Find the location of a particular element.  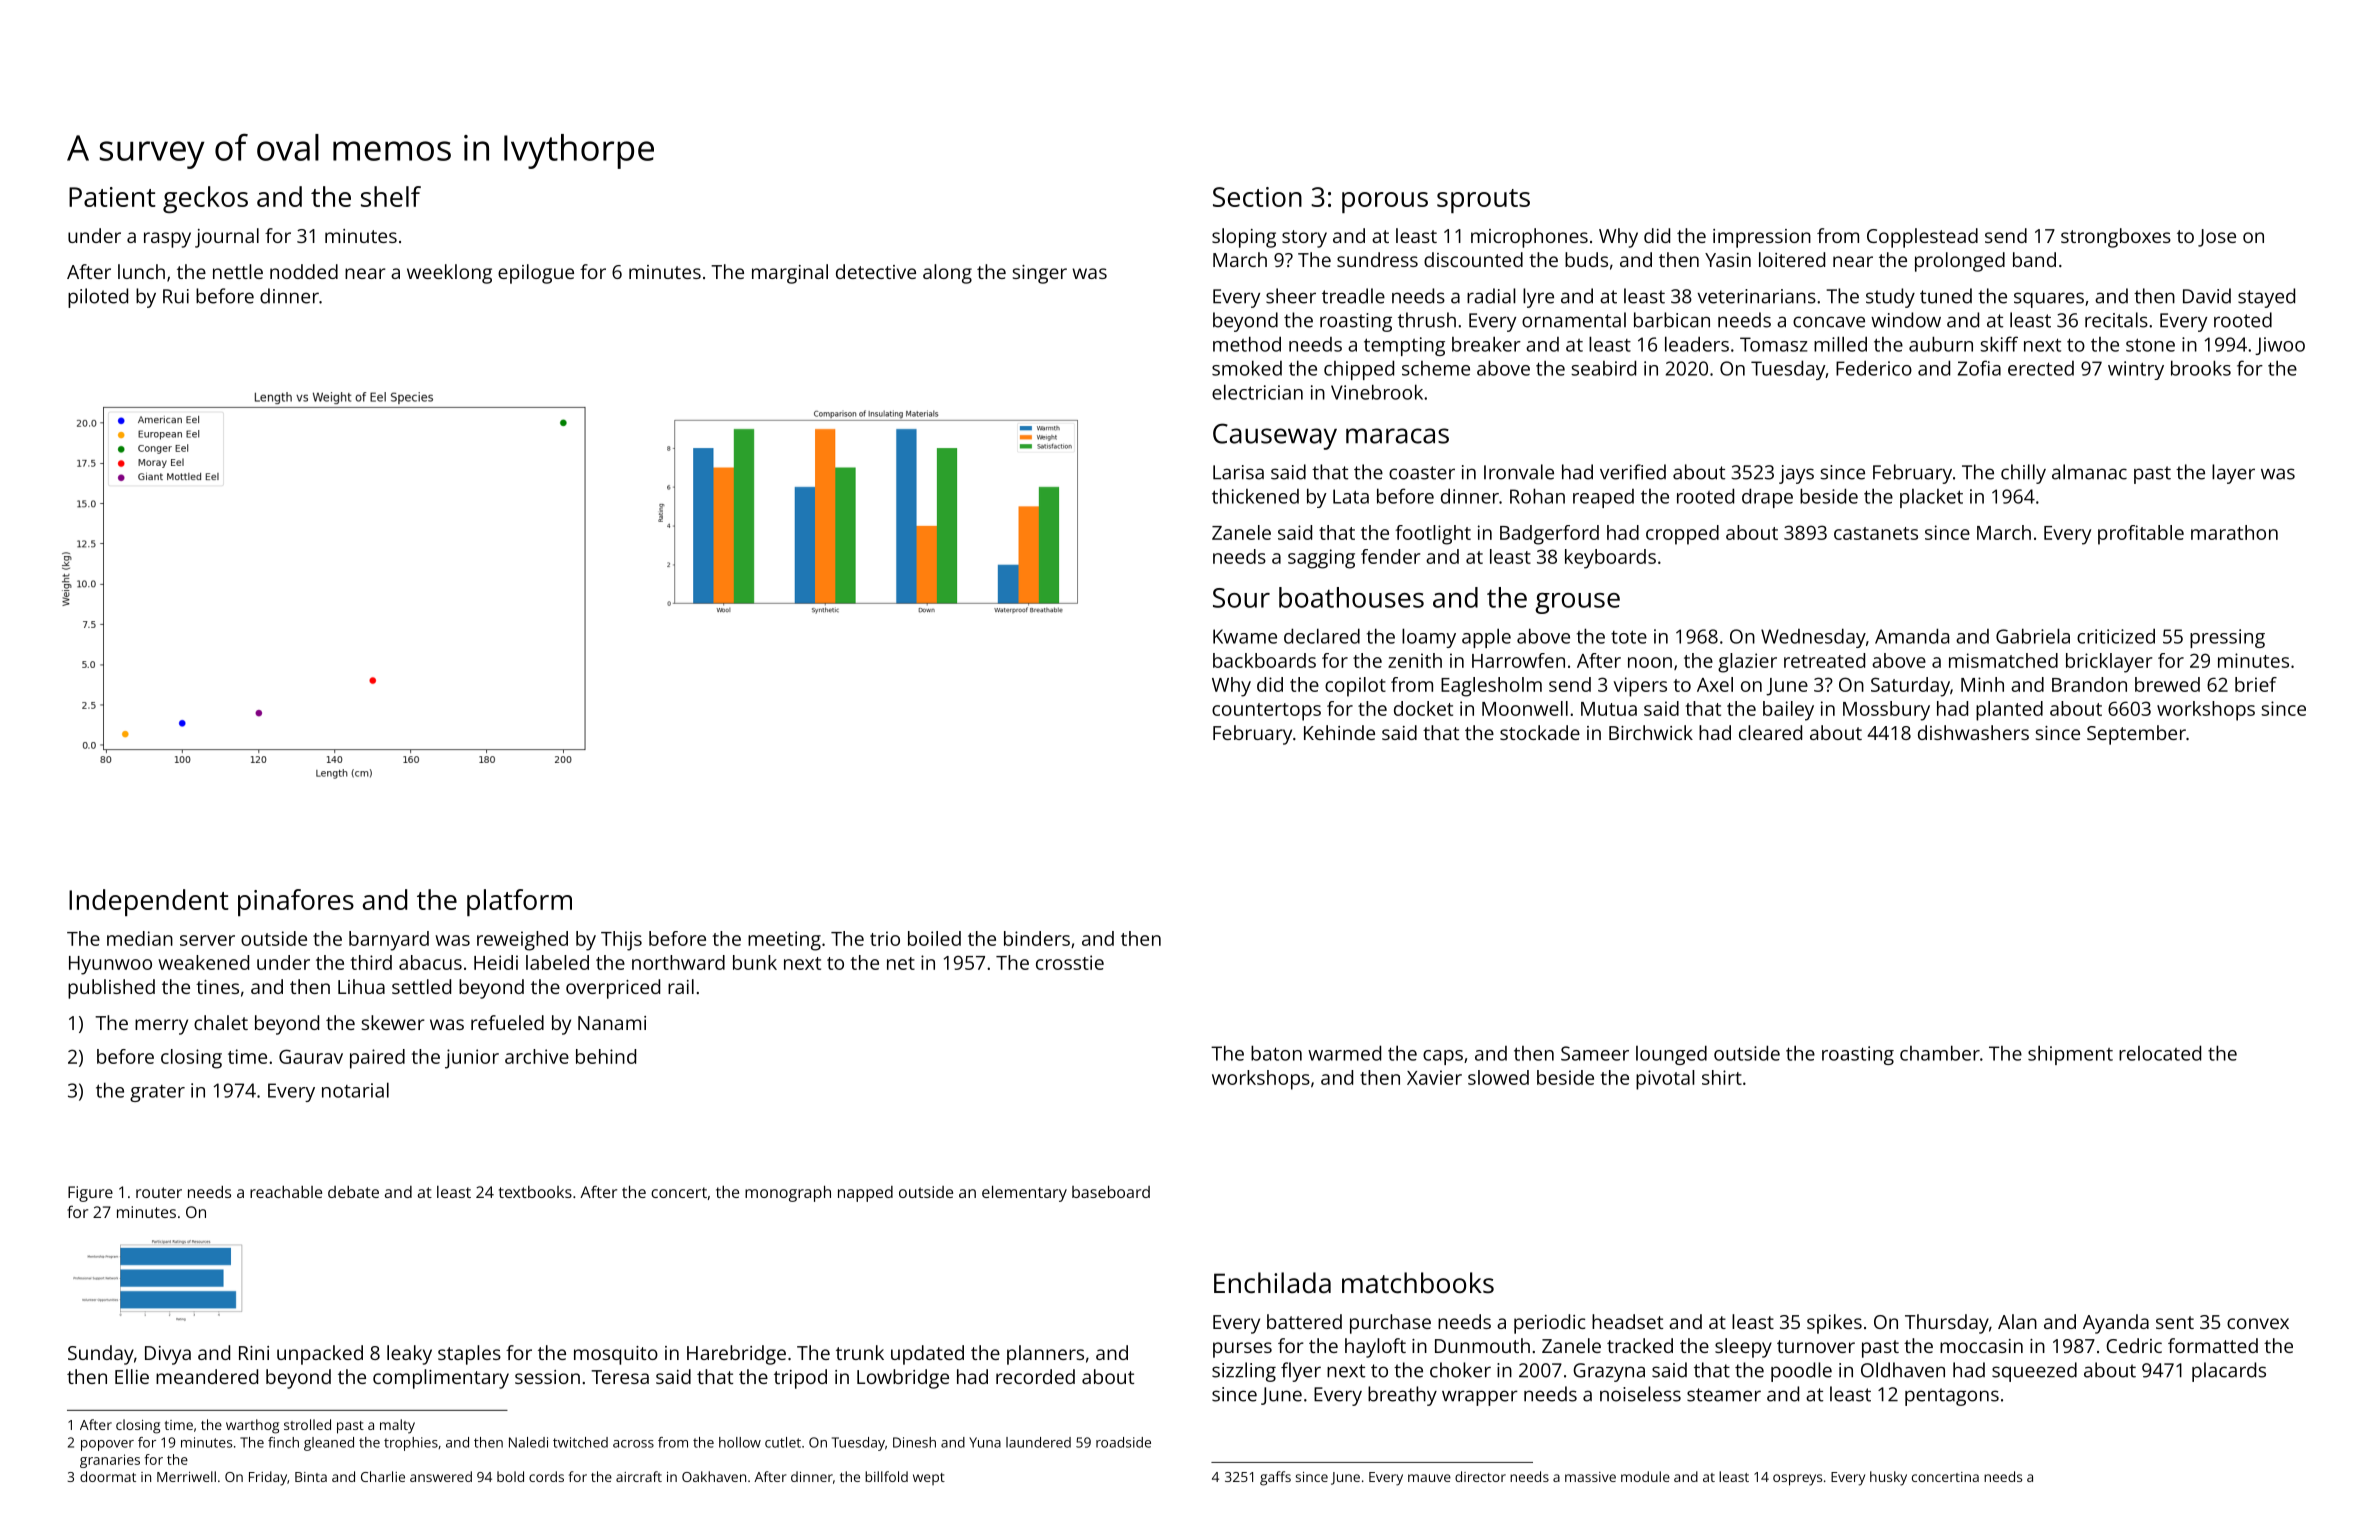

Figure is located at coordinates (90, 1194).
